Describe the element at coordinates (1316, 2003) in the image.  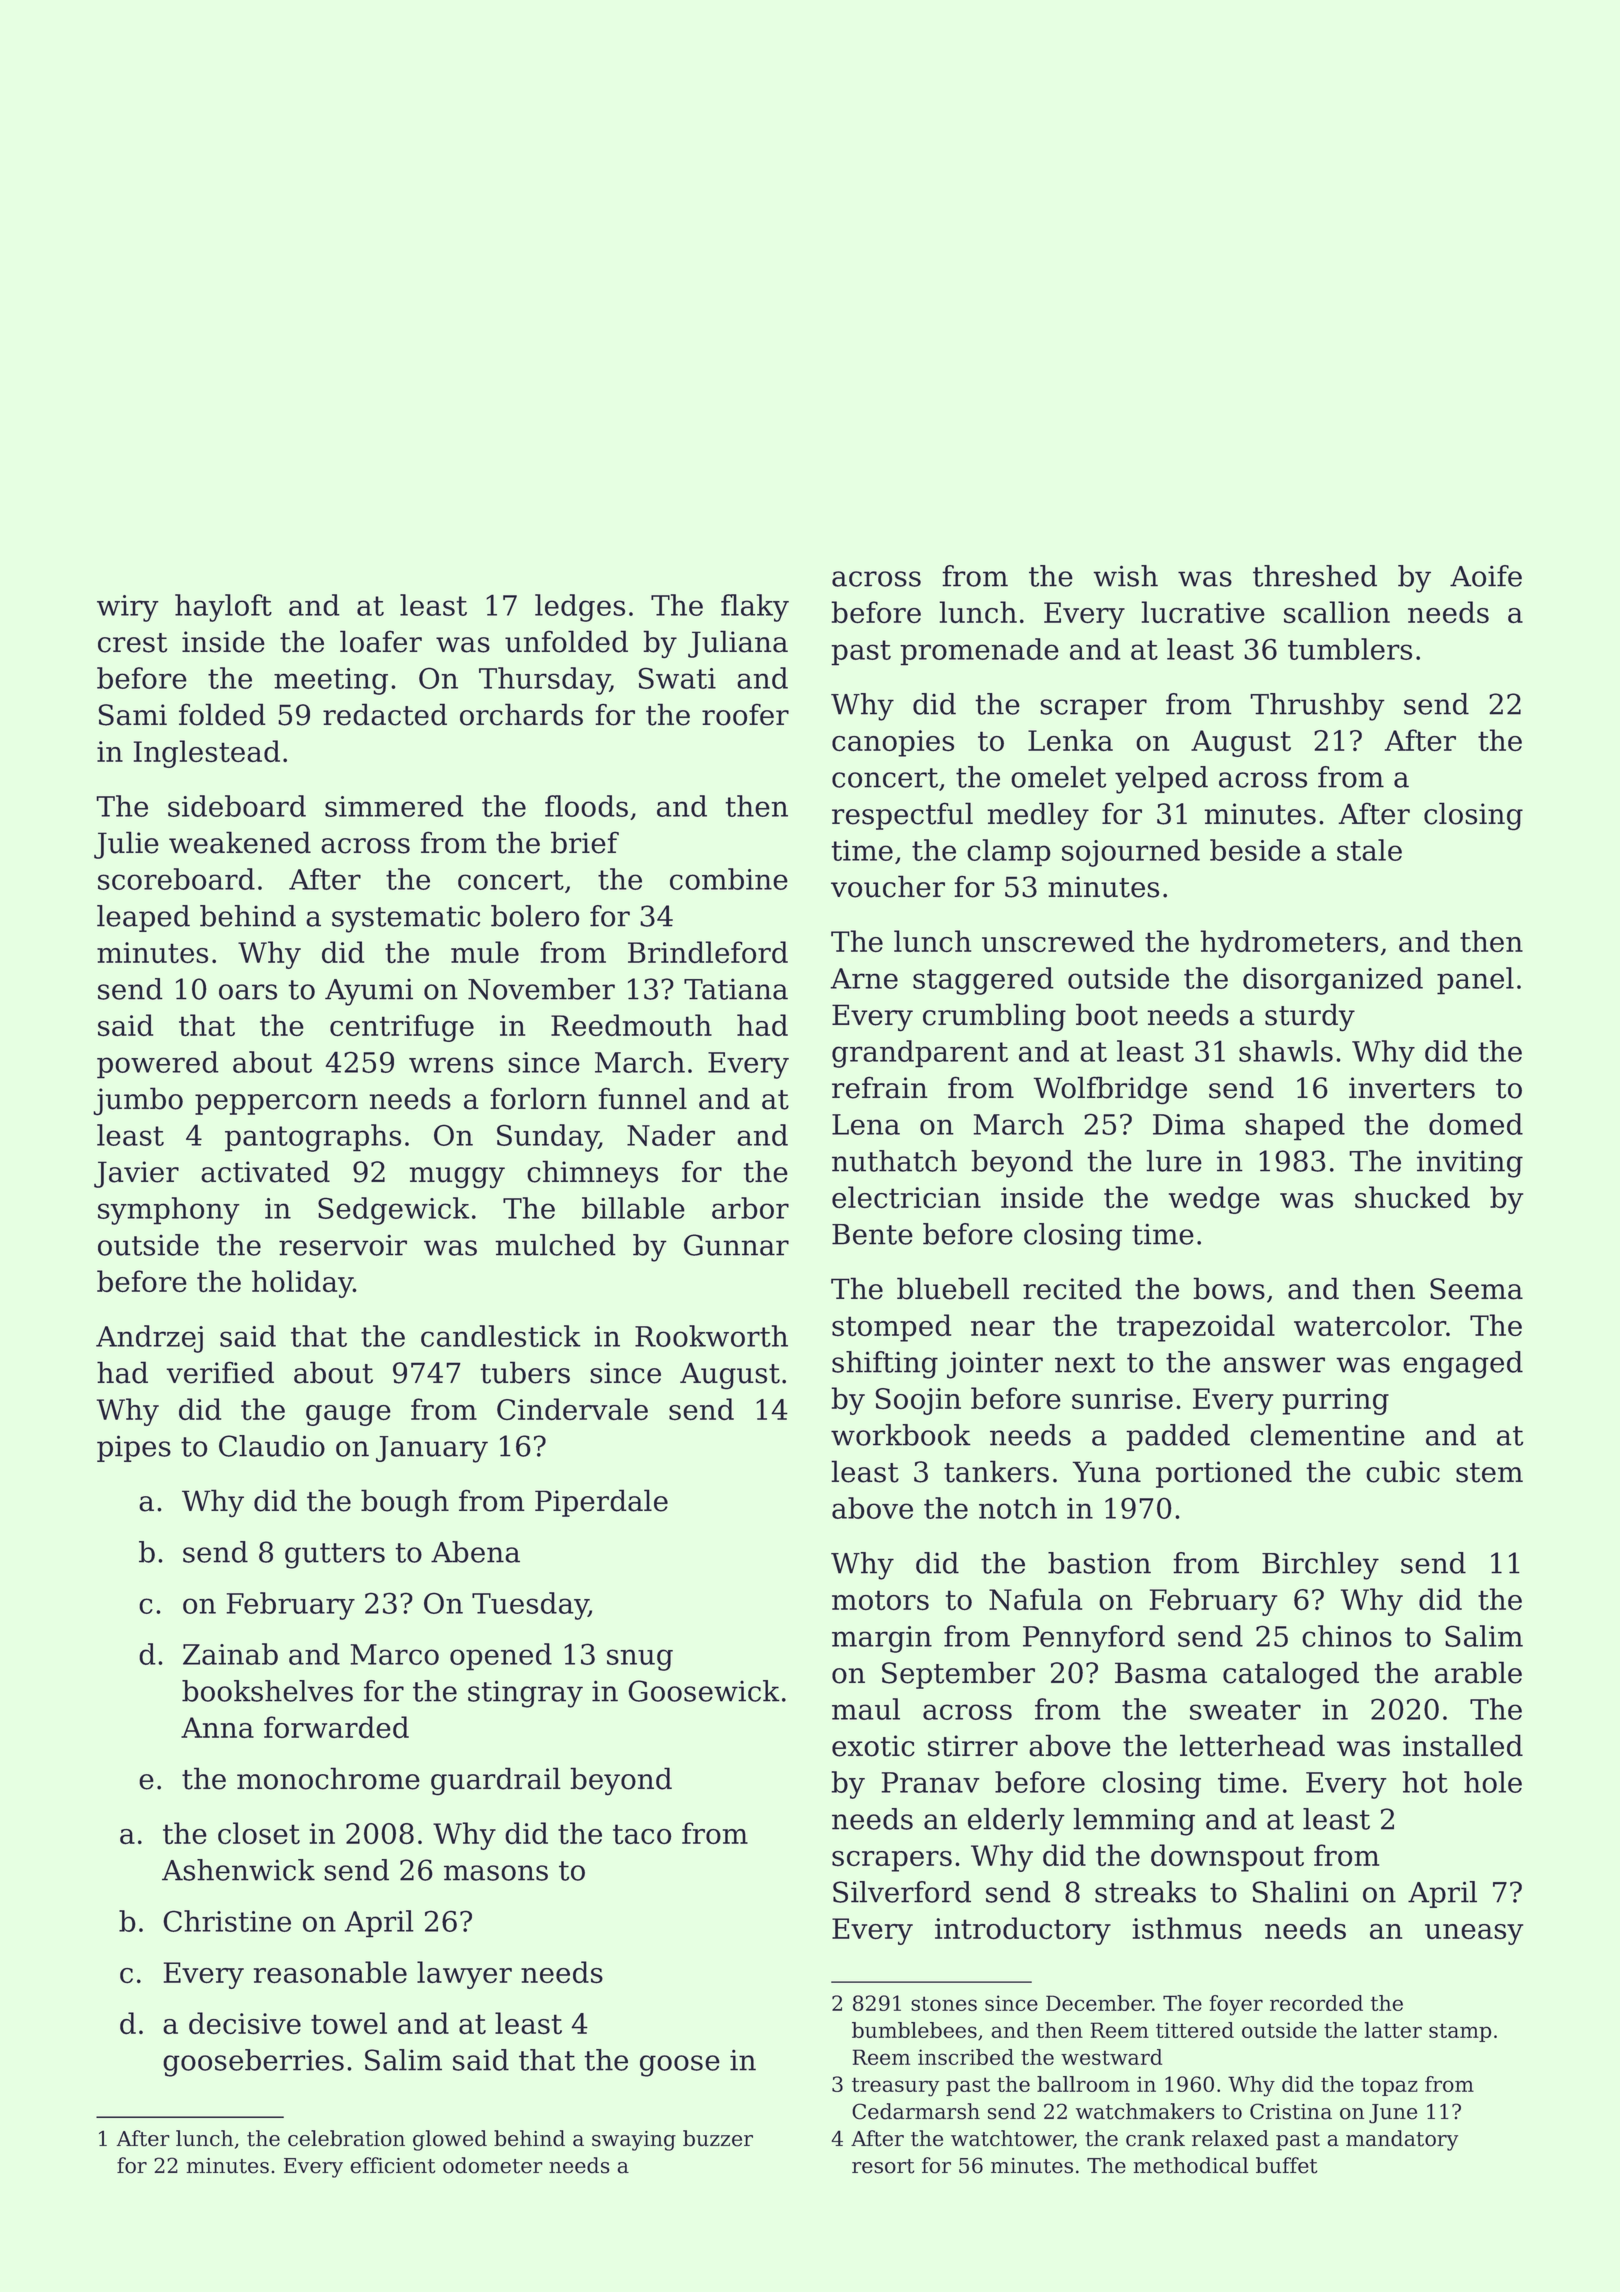
I see `recorded` at that location.
